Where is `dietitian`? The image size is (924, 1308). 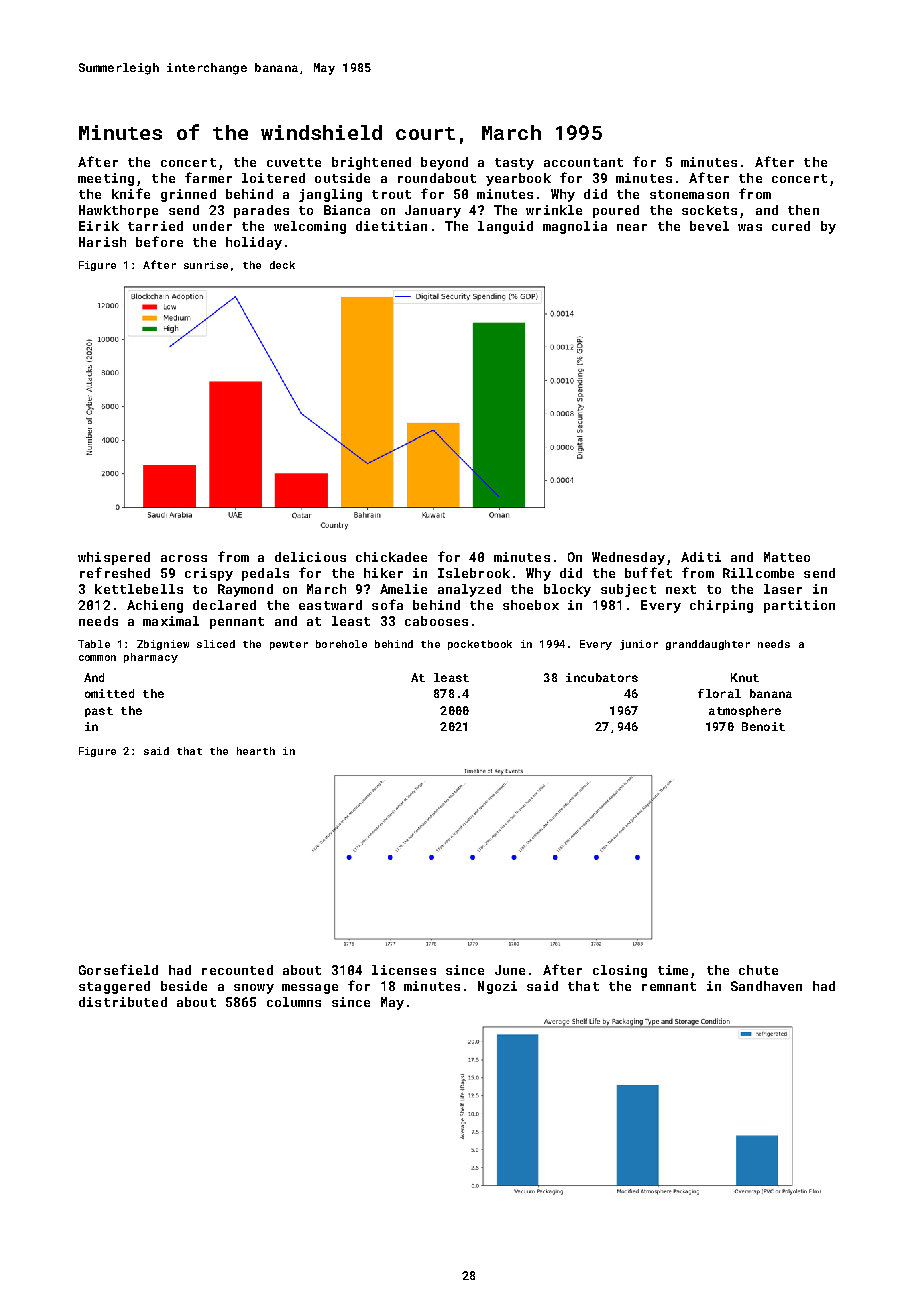 dietitian is located at coordinates (391, 226).
